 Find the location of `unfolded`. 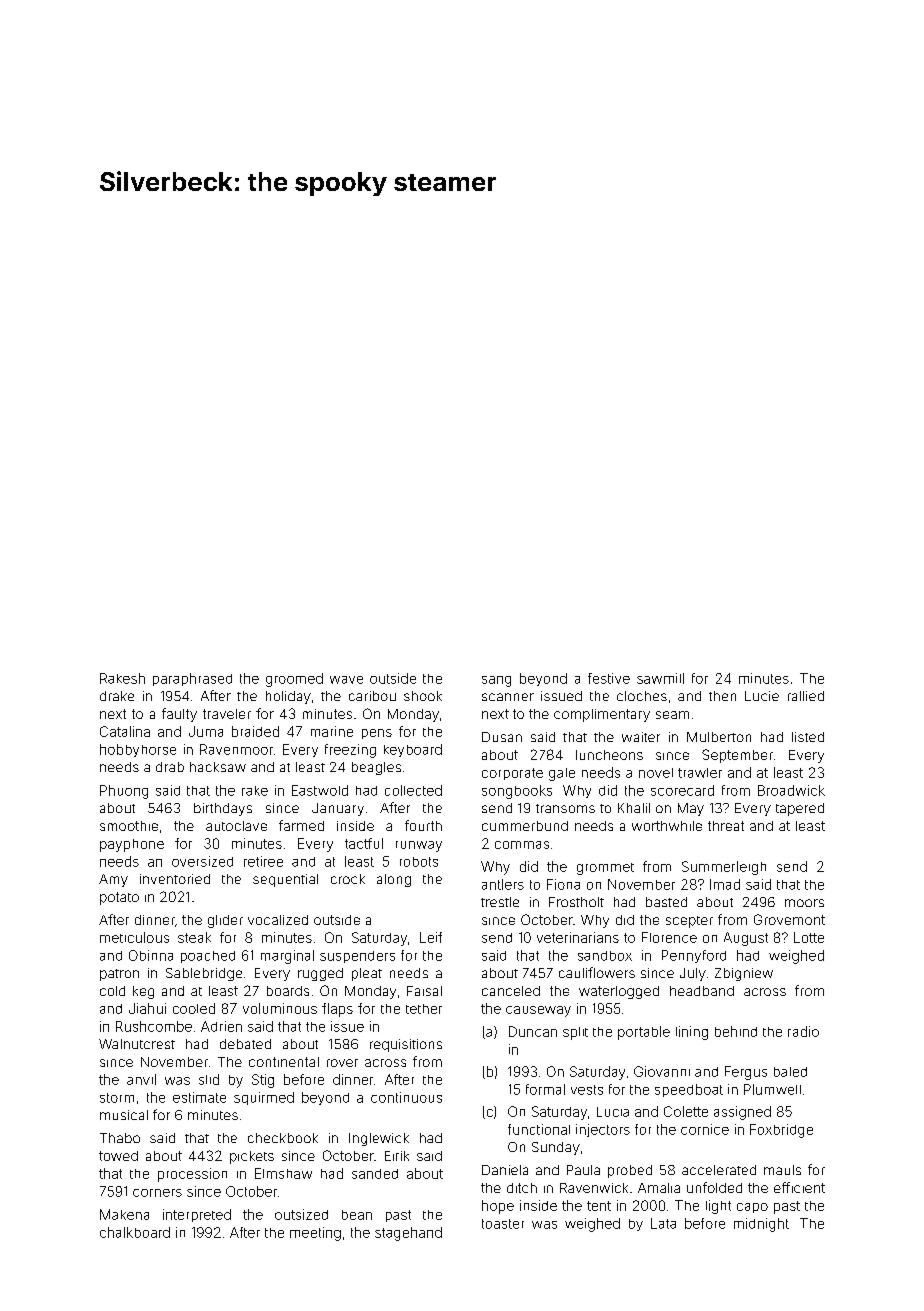

unfolded is located at coordinates (714, 1187).
